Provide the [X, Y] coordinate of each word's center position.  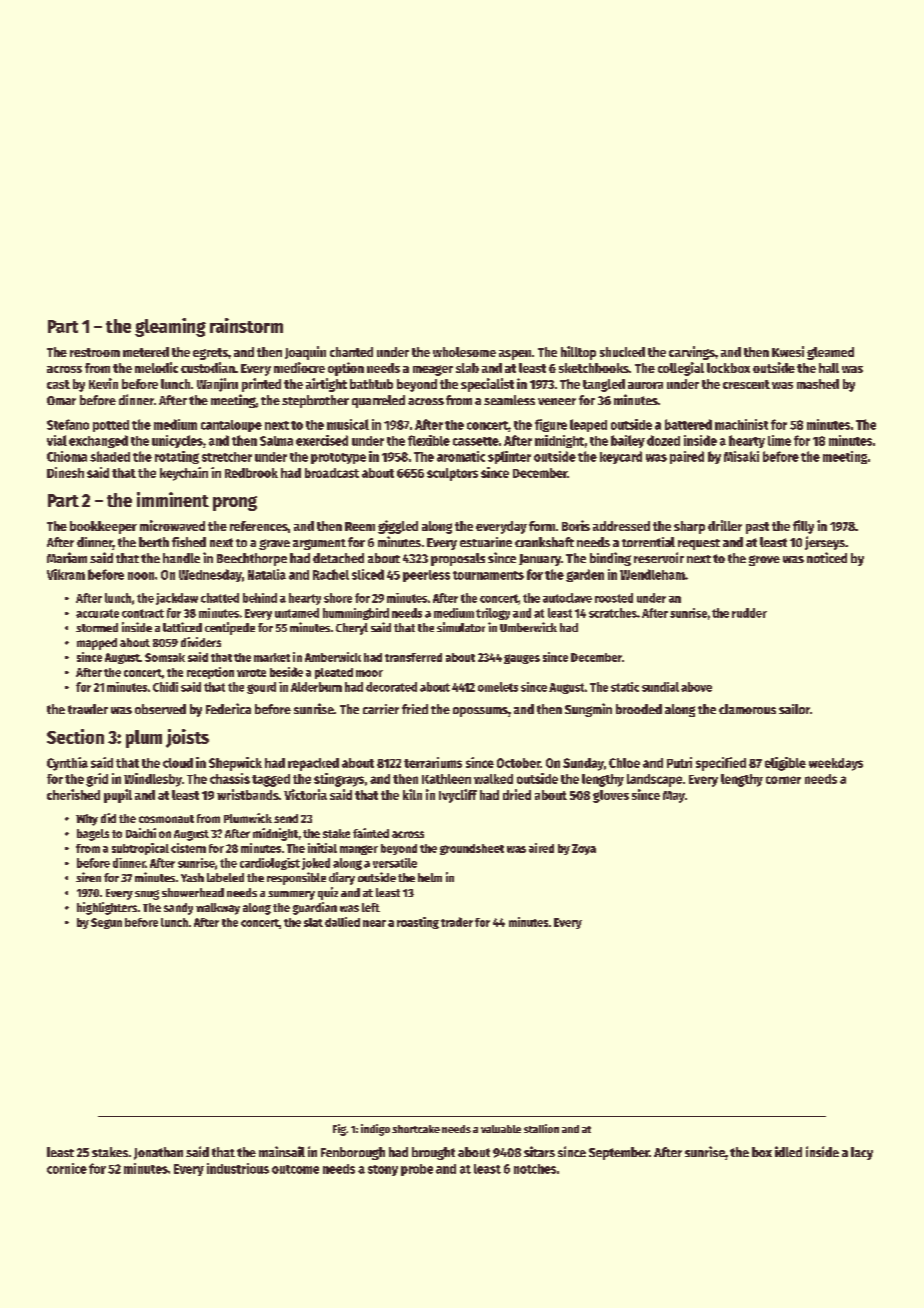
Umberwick [528, 627]
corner [783, 780]
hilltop [578, 353]
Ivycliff [458, 796]
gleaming [170, 327]
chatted [220, 598]
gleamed [830, 353]
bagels [93, 835]
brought [433, 1153]
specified [721, 764]
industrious [238, 1168]
